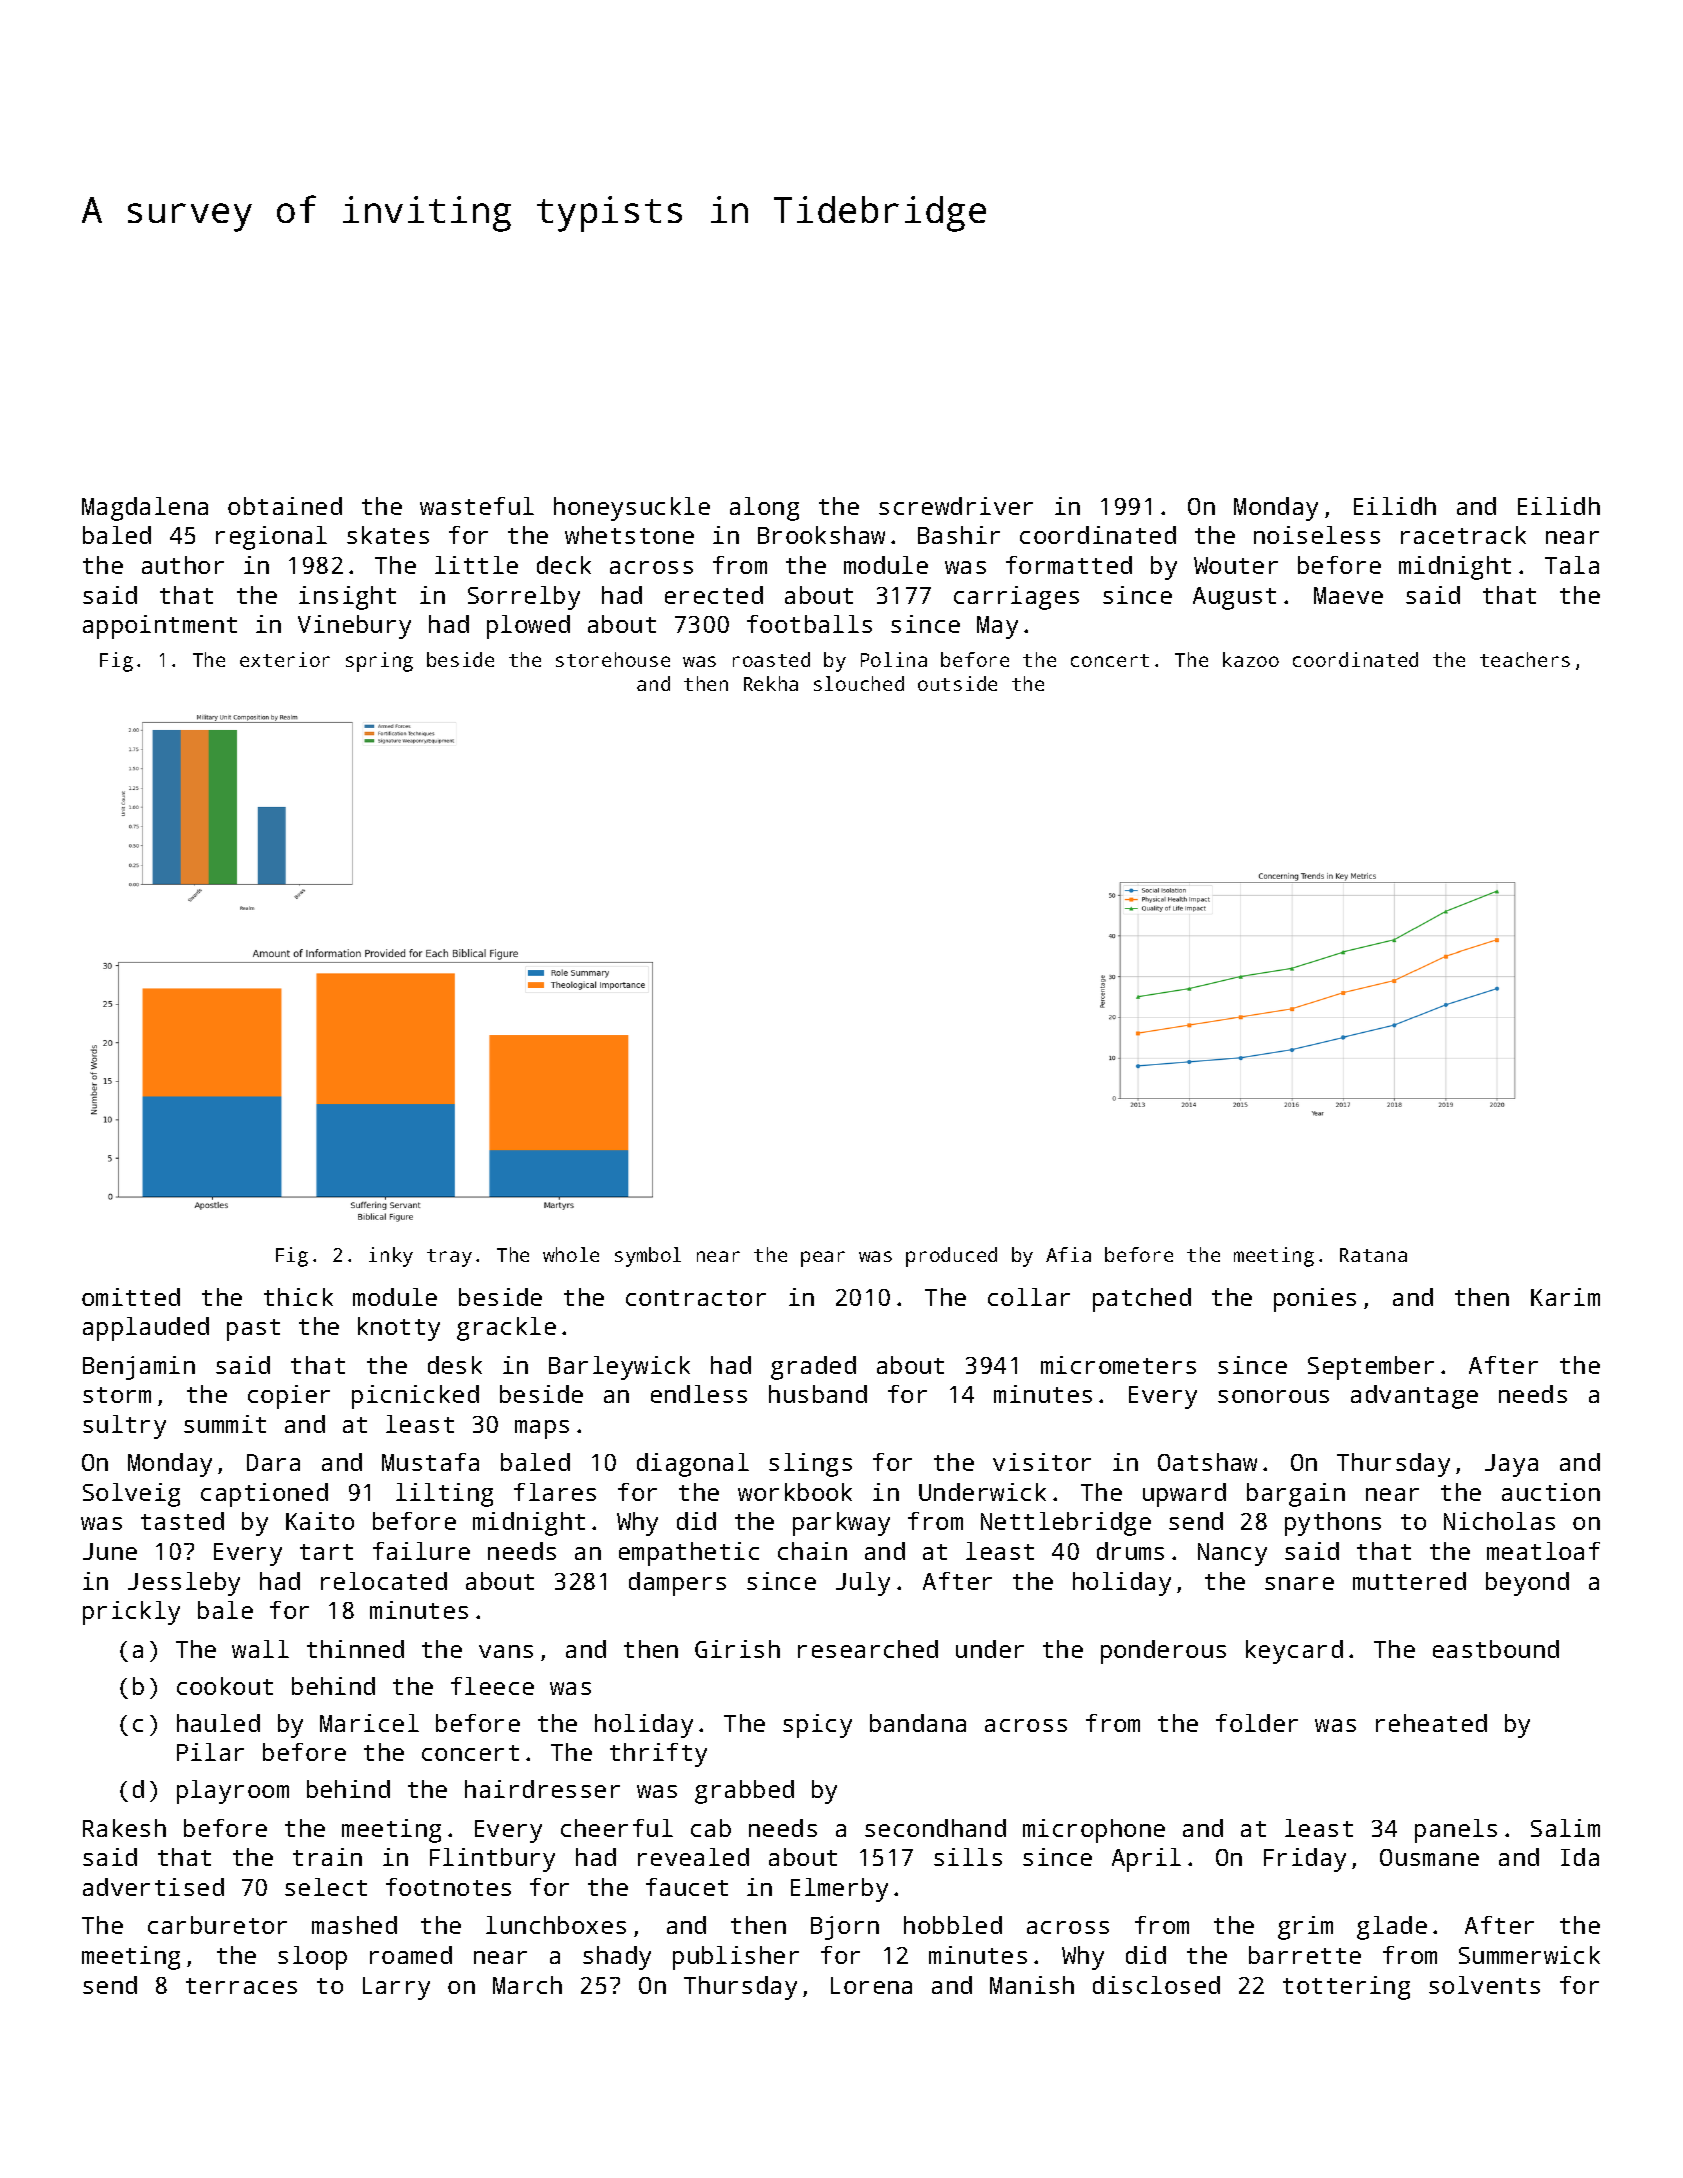  What do you see at coordinates (1236, 565) in the document?
I see `Wouter` at bounding box center [1236, 565].
